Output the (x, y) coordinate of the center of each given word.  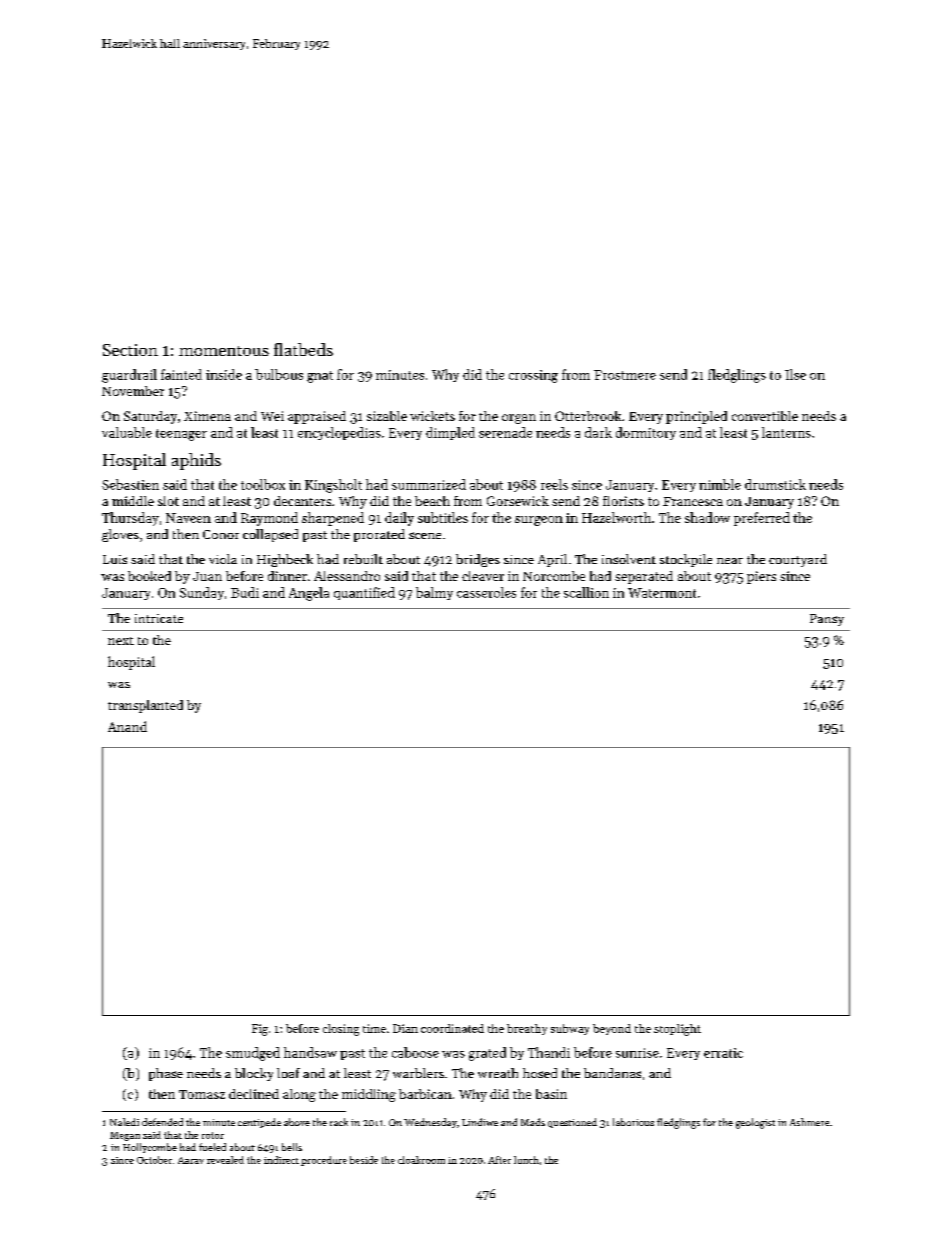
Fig (260, 1030)
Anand (127, 726)
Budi (245, 592)
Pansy (827, 620)
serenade (505, 432)
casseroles (486, 592)
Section (130, 350)
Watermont (662, 593)
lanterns (786, 432)
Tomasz (202, 1094)
